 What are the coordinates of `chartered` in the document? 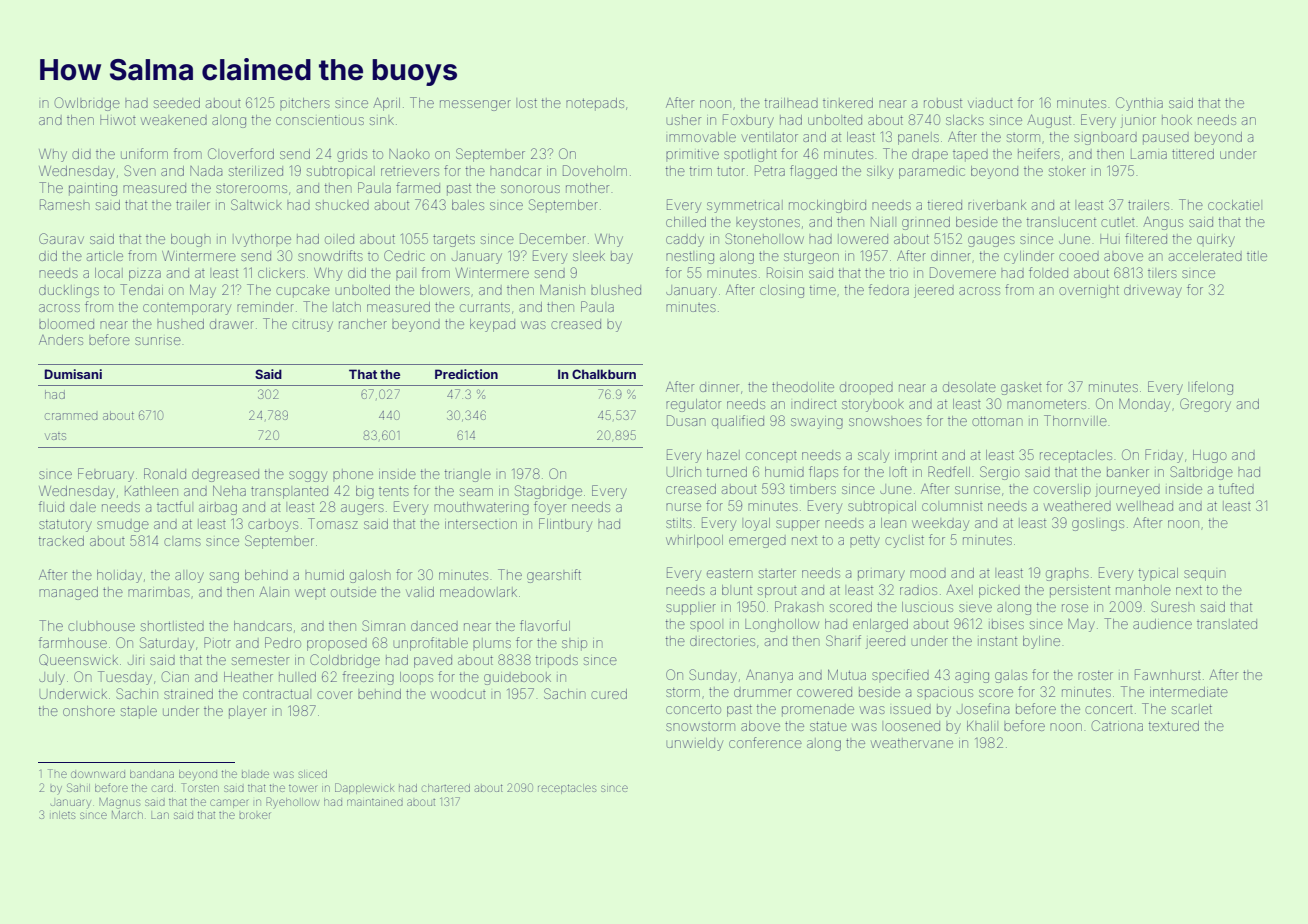 It's located at (446, 788).
